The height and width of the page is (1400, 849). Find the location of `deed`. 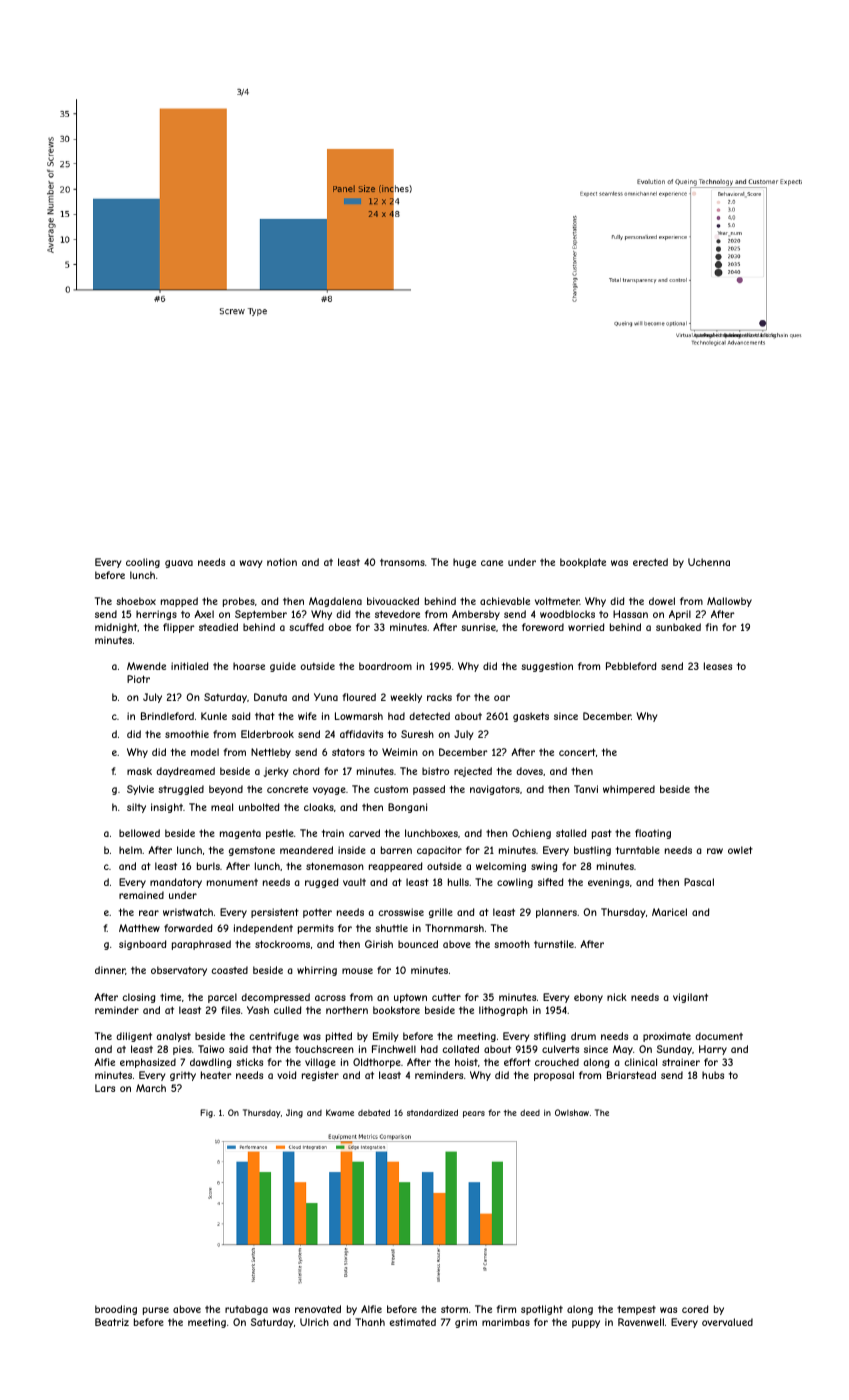

deed is located at coordinates (530, 1112).
